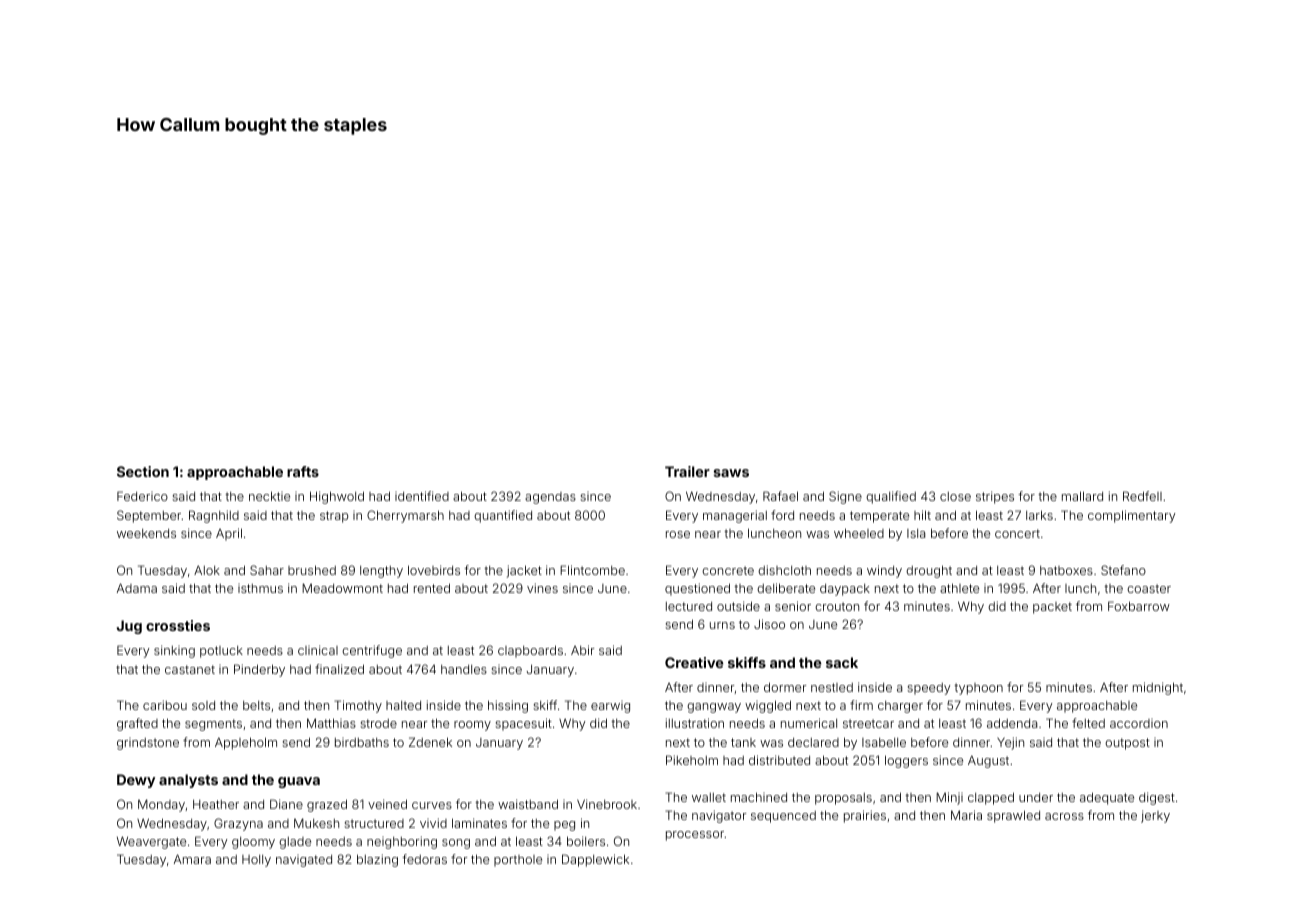 Image resolution: width=1308 pixels, height=924 pixels. What do you see at coordinates (303, 471) in the screenshot?
I see `rafts` at bounding box center [303, 471].
